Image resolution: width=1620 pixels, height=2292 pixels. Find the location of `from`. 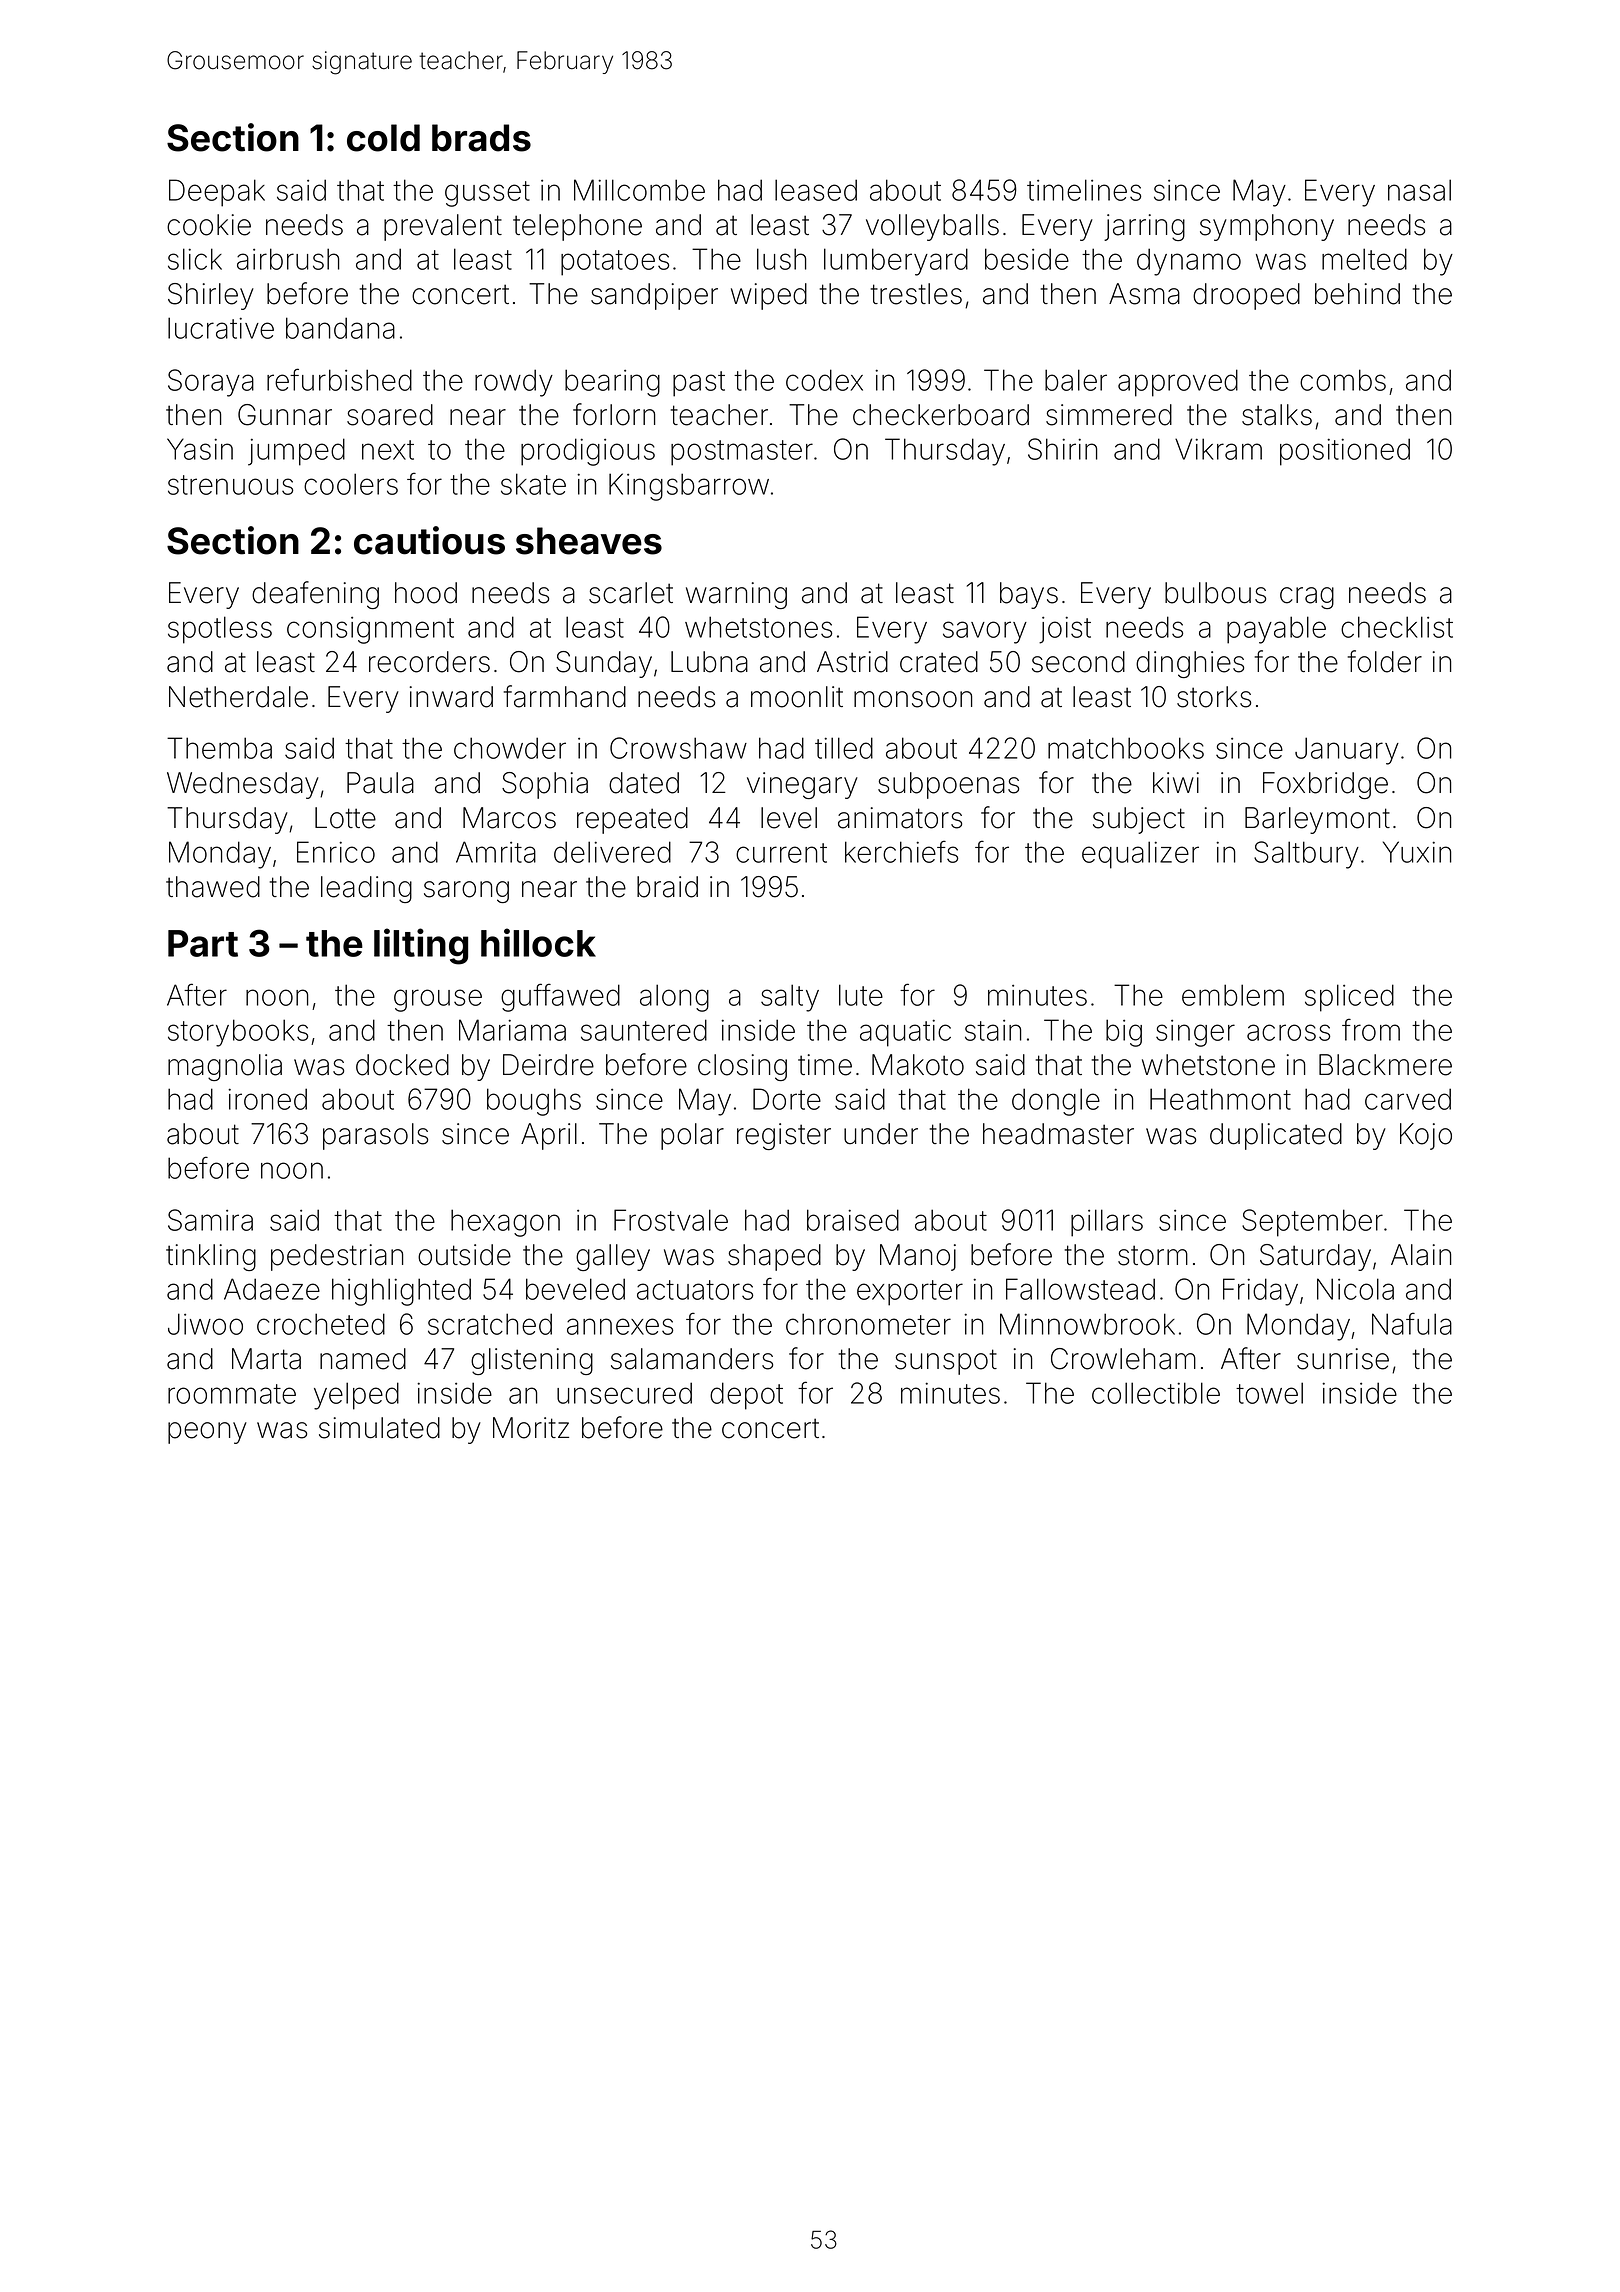

from is located at coordinates (1371, 1029).
